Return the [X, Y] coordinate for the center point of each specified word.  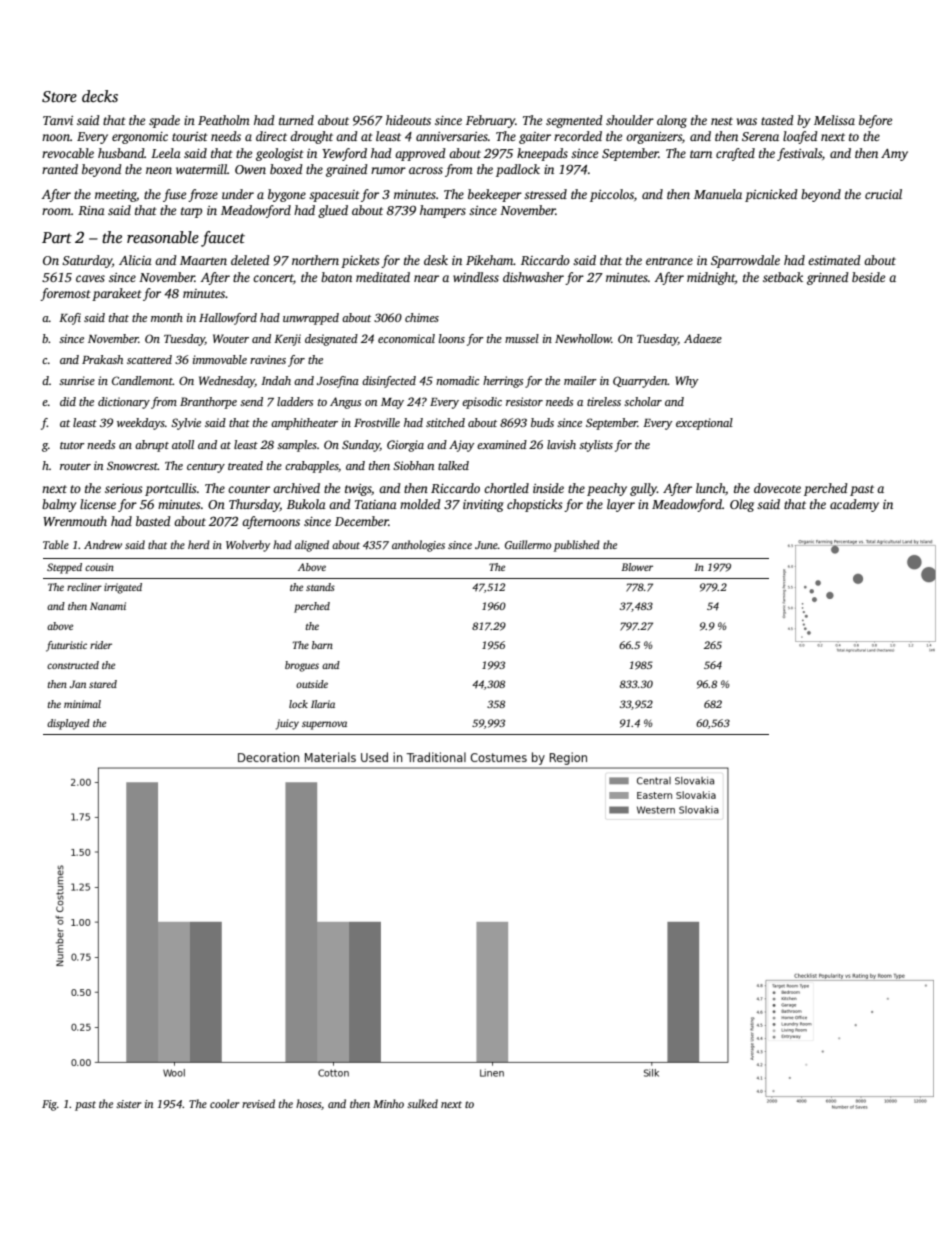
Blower [637, 567]
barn [322, 645]
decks [100, 96]
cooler [224, 1103]
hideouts [408, 120]
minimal [82, 704]
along [672, 121]
